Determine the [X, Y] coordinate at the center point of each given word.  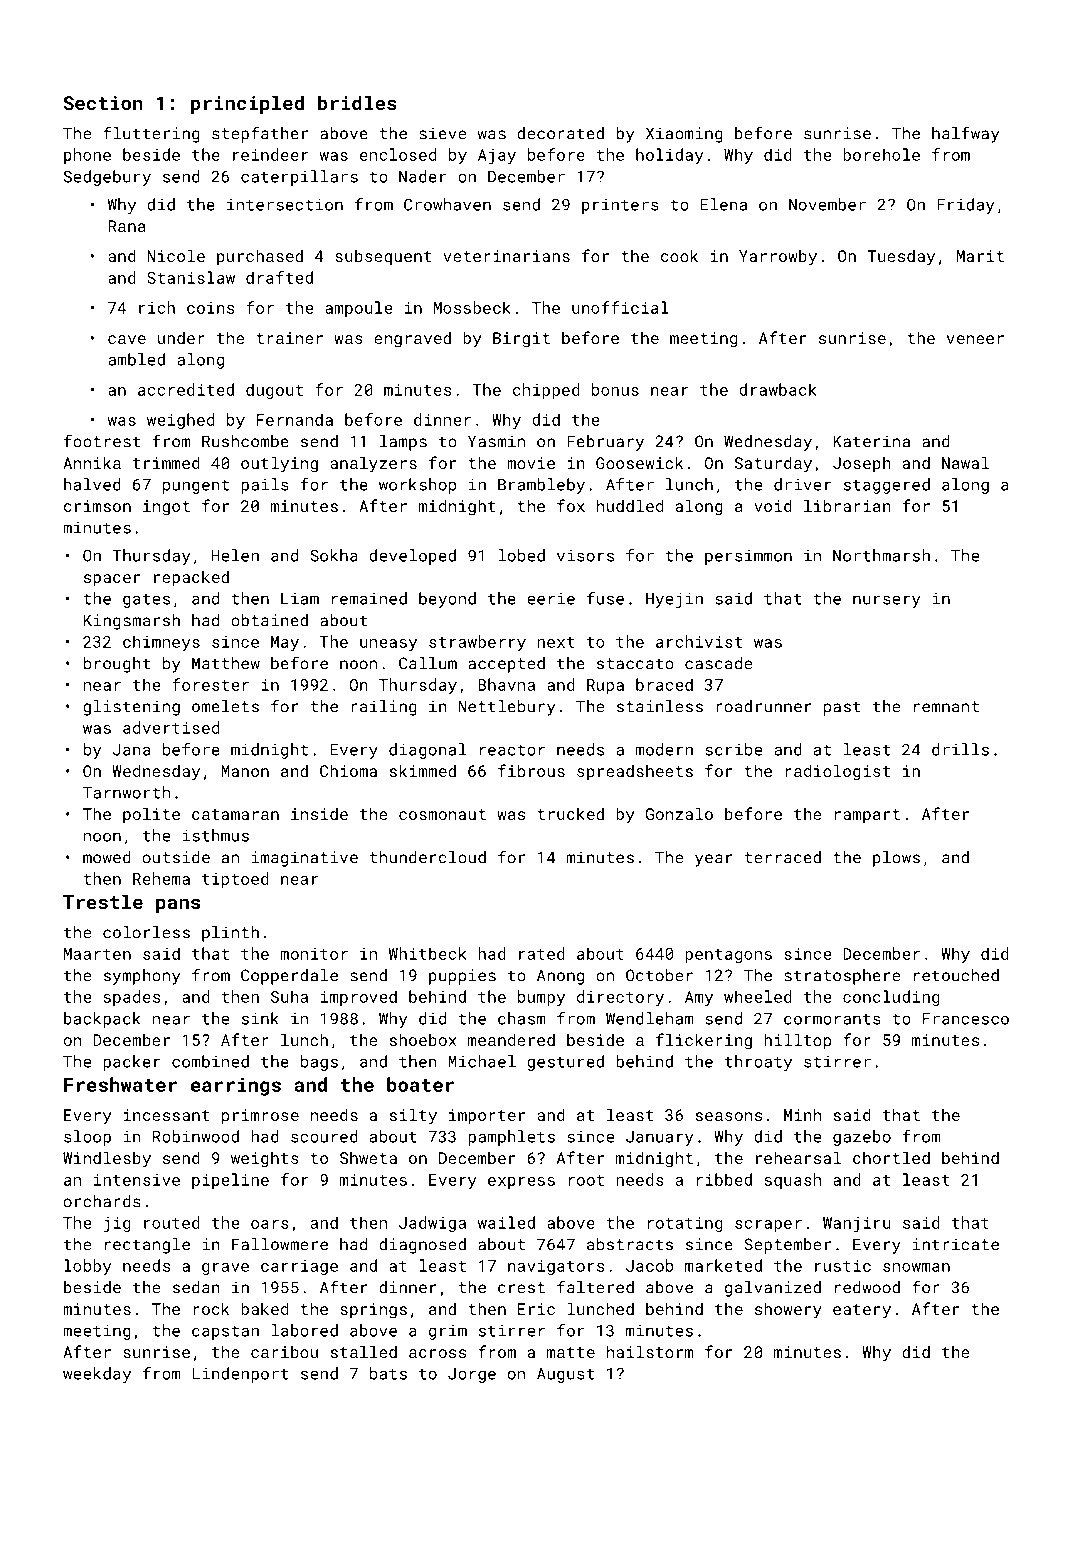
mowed [107, 857]
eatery [862, 1311]
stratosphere [842, 977]
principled [247, 104]
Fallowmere [280, 1244]
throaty [758, 1063]
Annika [92, 462]
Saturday [773, 464]
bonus [615, 389]
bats [388, 1373]
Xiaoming [684, 135]
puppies [462, 977]
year [713, 860]
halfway [965, 134]
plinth [230, 934]
